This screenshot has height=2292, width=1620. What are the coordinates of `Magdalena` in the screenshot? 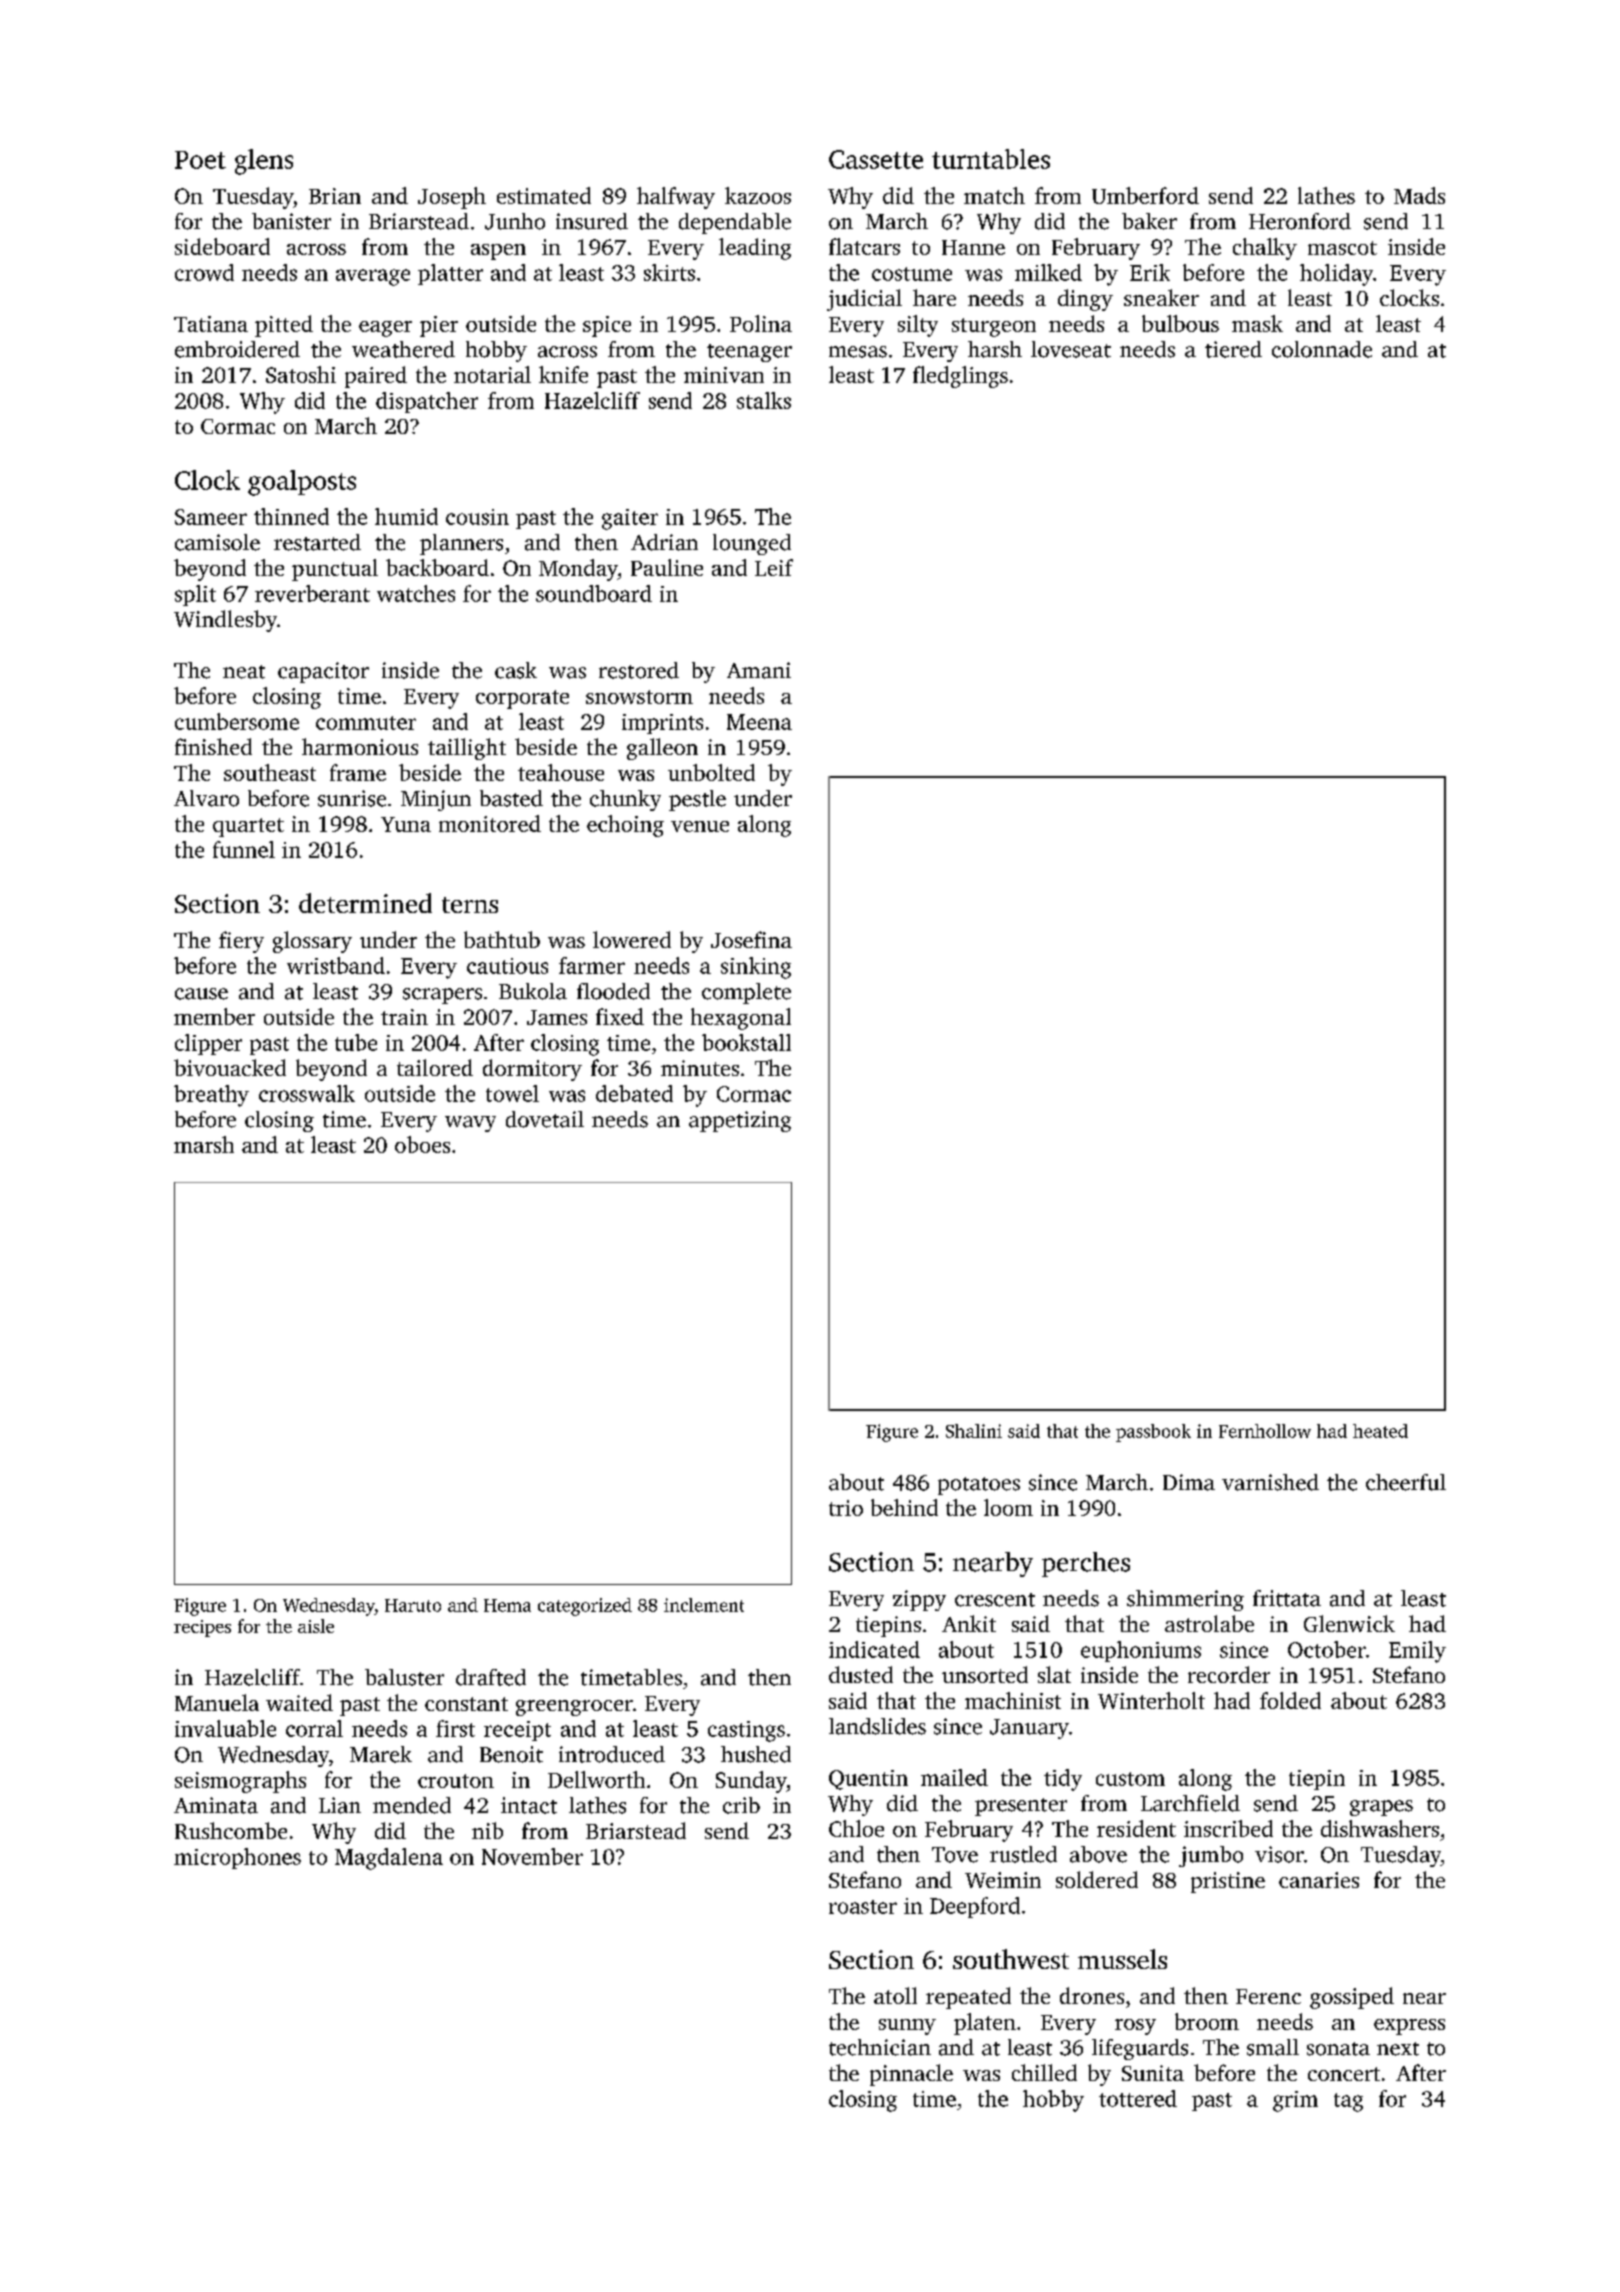 It's located at (389, 1859).
